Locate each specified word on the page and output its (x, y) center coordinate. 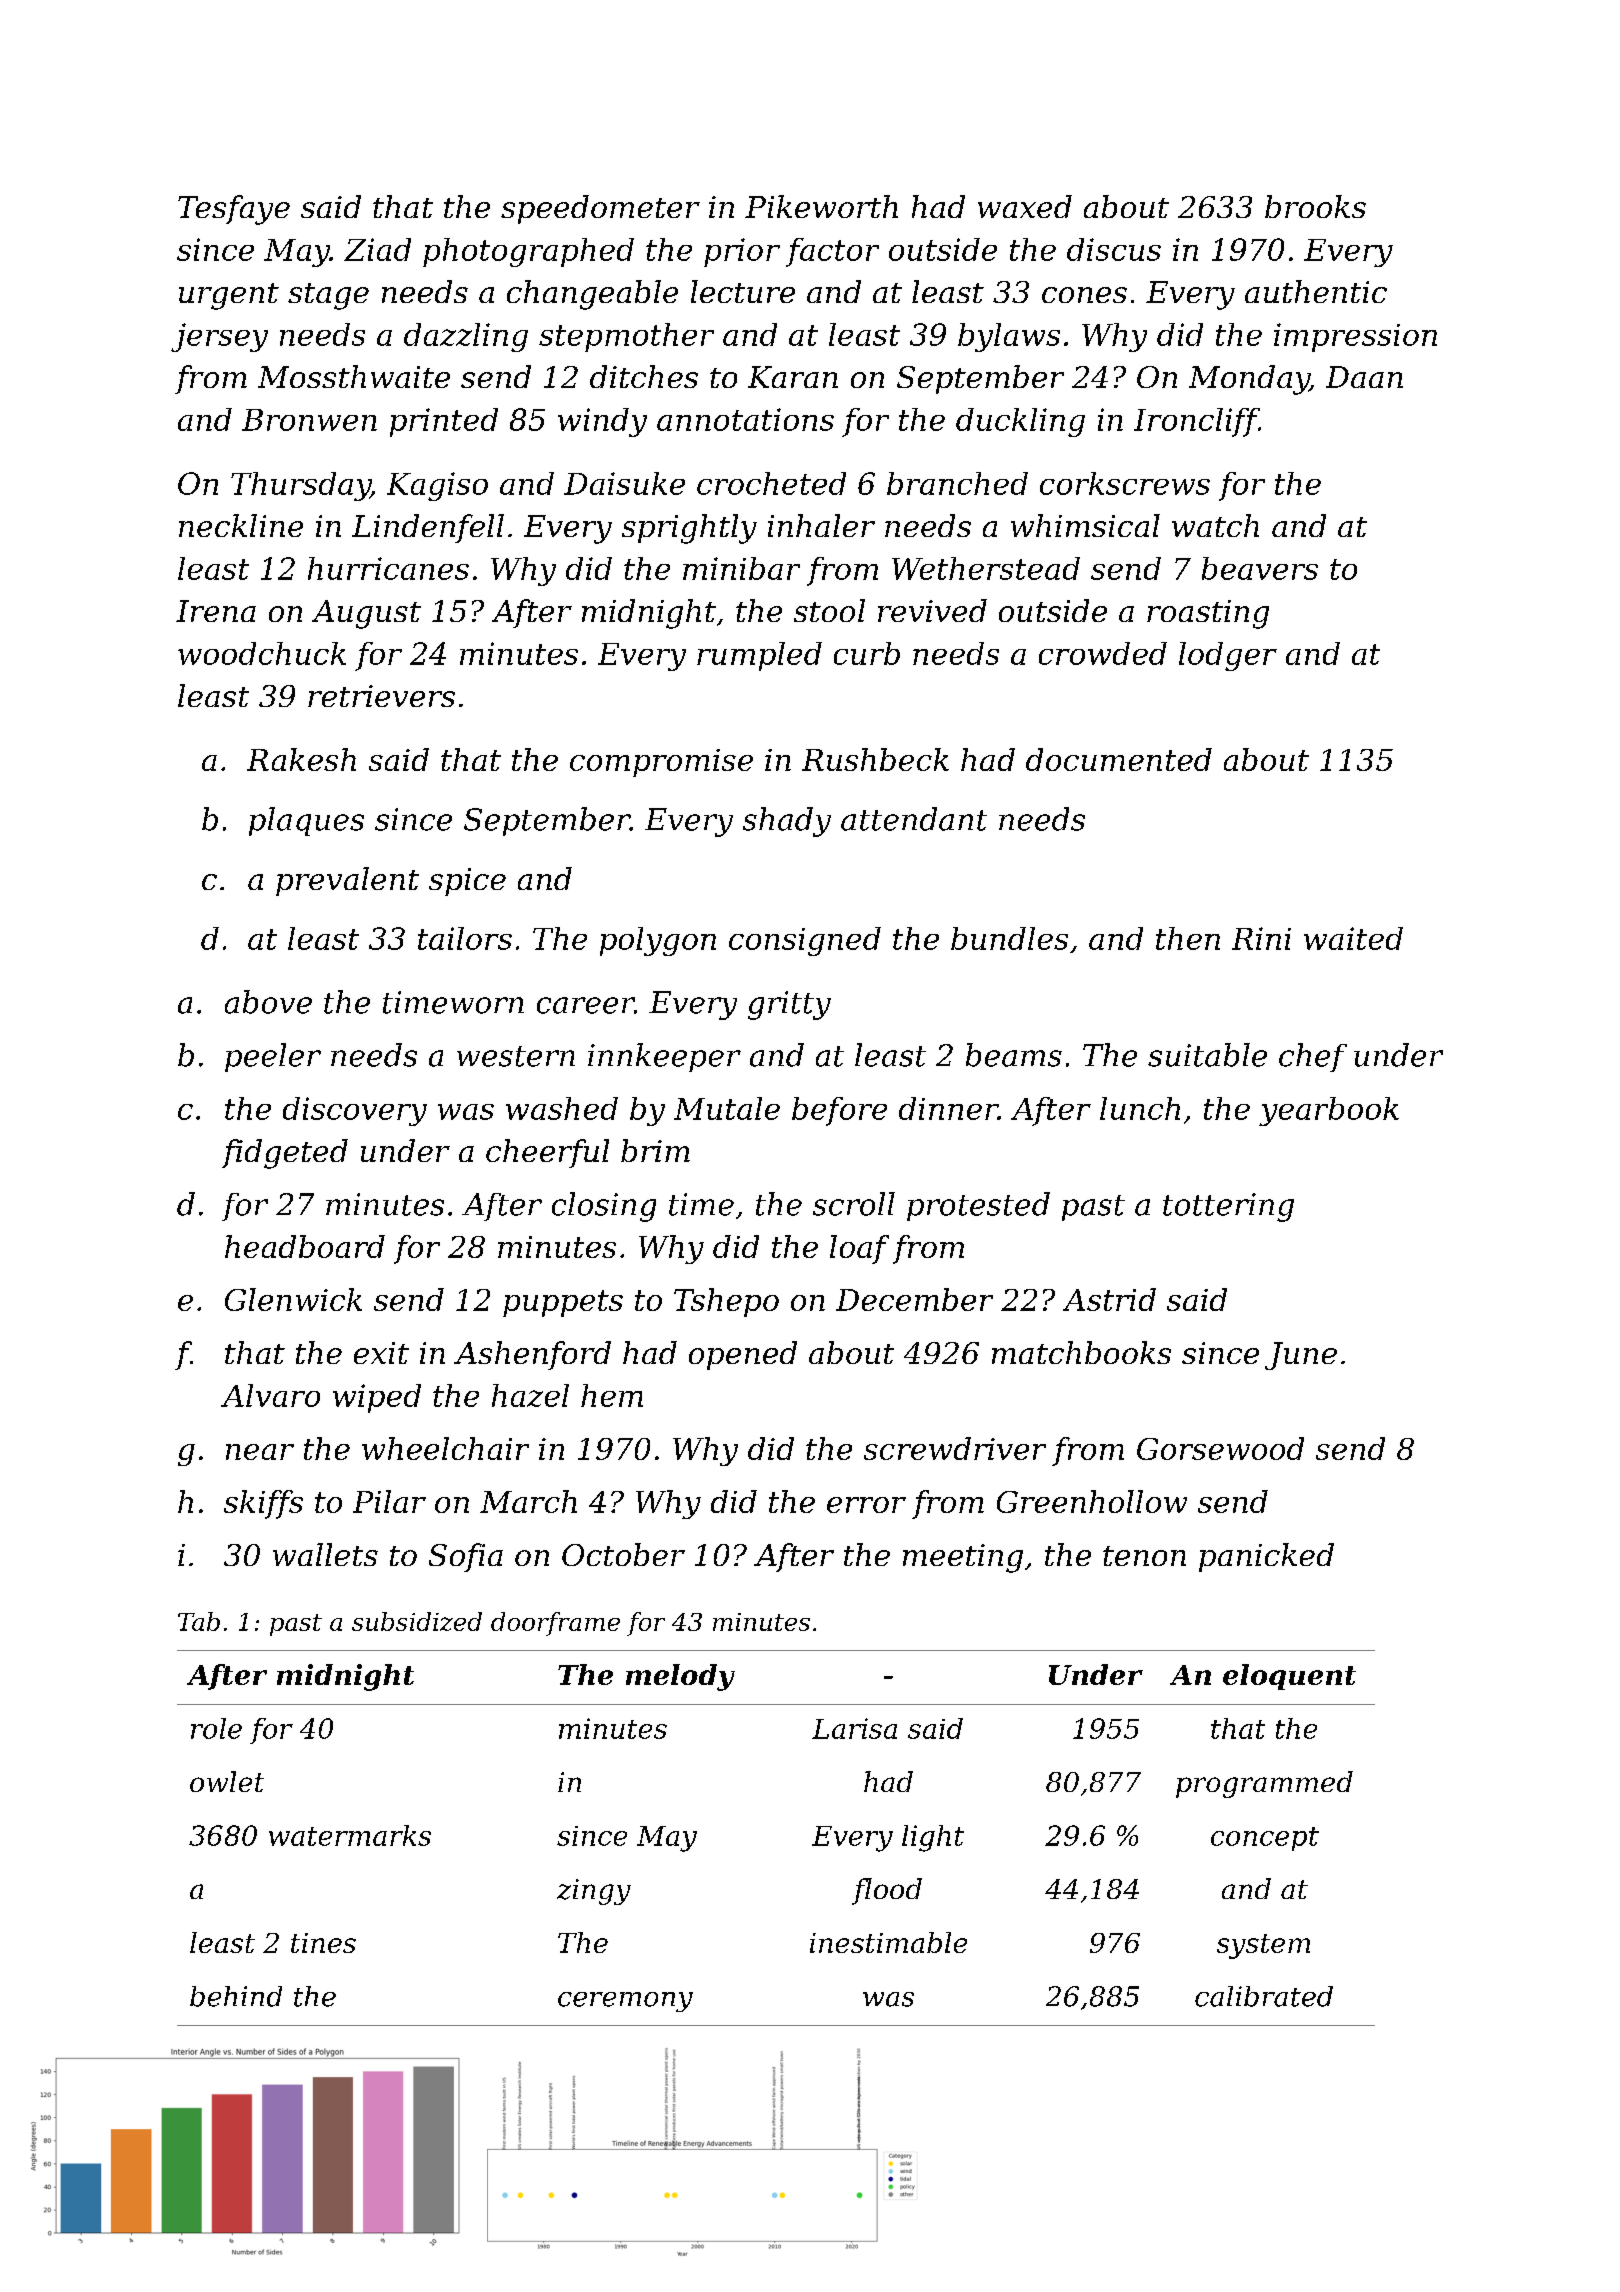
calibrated (1264, 1996)
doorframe (555, 1624)
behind (236, 1996)
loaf (859, 1249)
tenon (1144, 1556)
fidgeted (285, 1154)
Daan (1364, 377)
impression (1355, 337)
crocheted (771, 483)
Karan (793, 377)
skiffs (263, 1504)
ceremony (625, 2002)
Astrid (1109, 1299)
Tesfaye (234, 210)
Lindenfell (428, 528)
